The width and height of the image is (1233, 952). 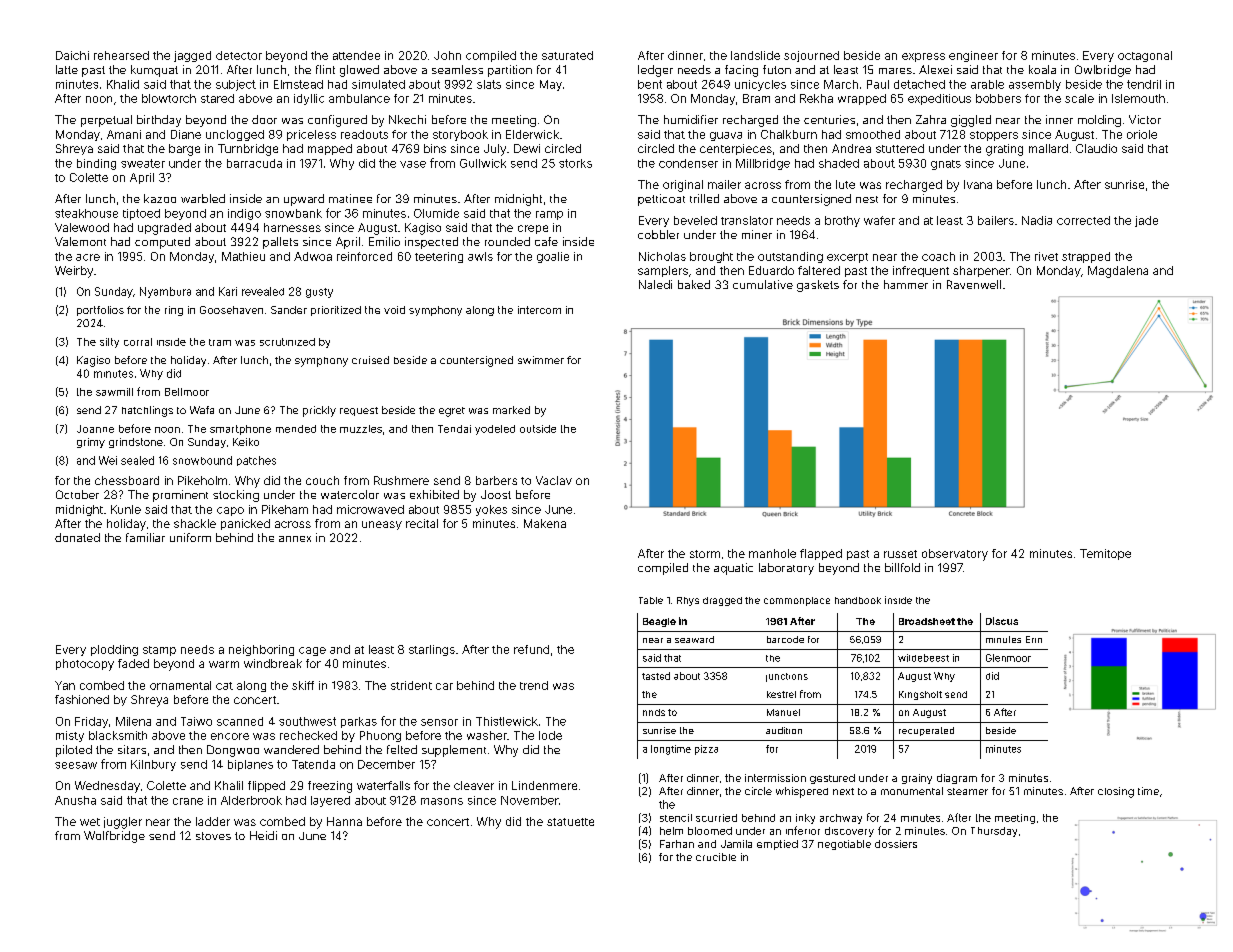 I want to click on Ravenwell, so click(x=974, y=284).
